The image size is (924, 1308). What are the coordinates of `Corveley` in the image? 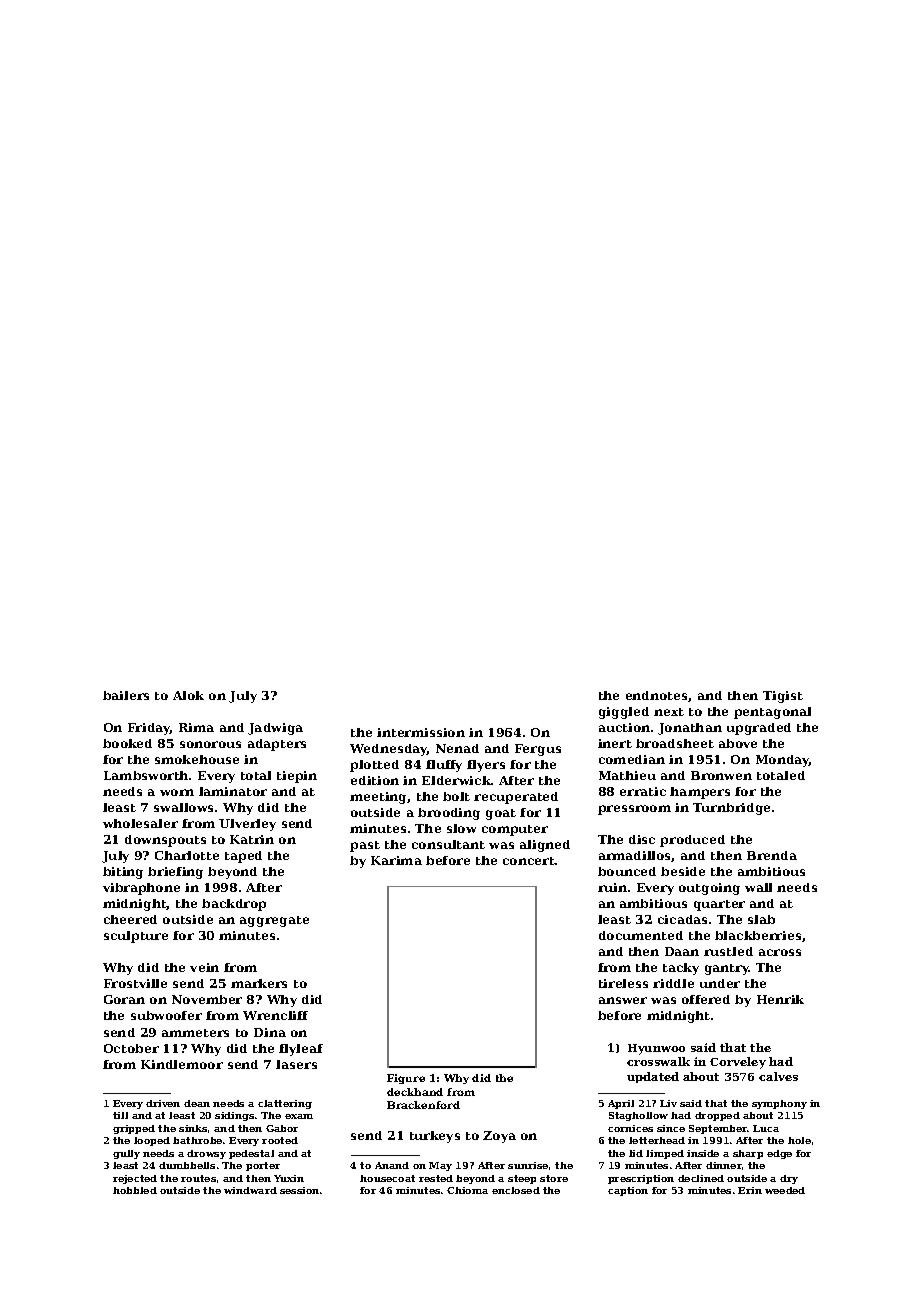 It's located at (738, 1063).
